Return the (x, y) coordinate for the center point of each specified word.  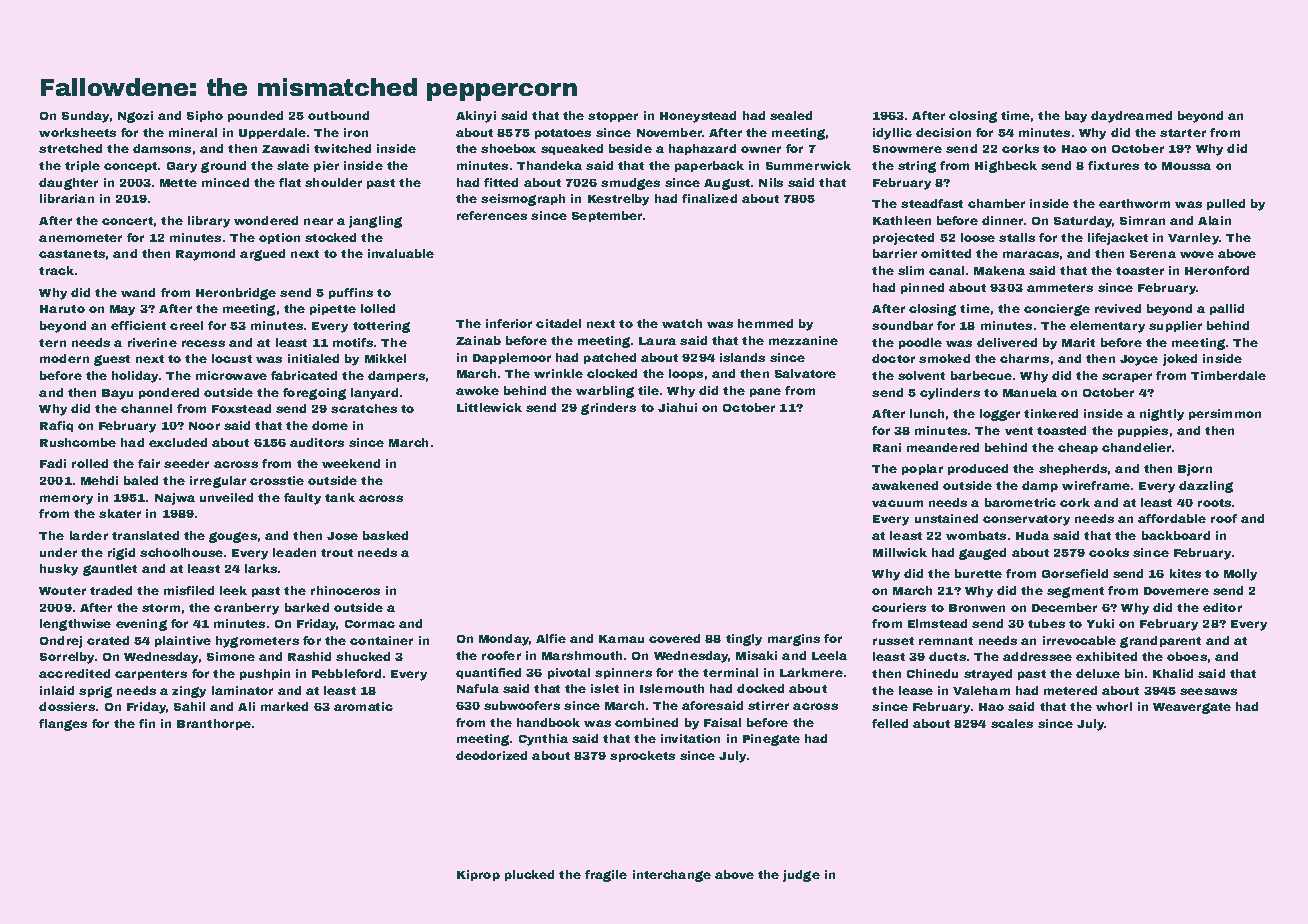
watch (682, 323)
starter (1183, 133)
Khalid (1173, 673)
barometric (1020, 502)
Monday (504, 640)
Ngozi (135, 117)
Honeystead (698, 117)
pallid (1227, 309)
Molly (1240, 575)
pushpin (265, 674)
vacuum (897, 503)
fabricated (304, 375)
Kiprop (478, 875)
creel (186, 325)
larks (261, 568)
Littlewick (489, 407)
